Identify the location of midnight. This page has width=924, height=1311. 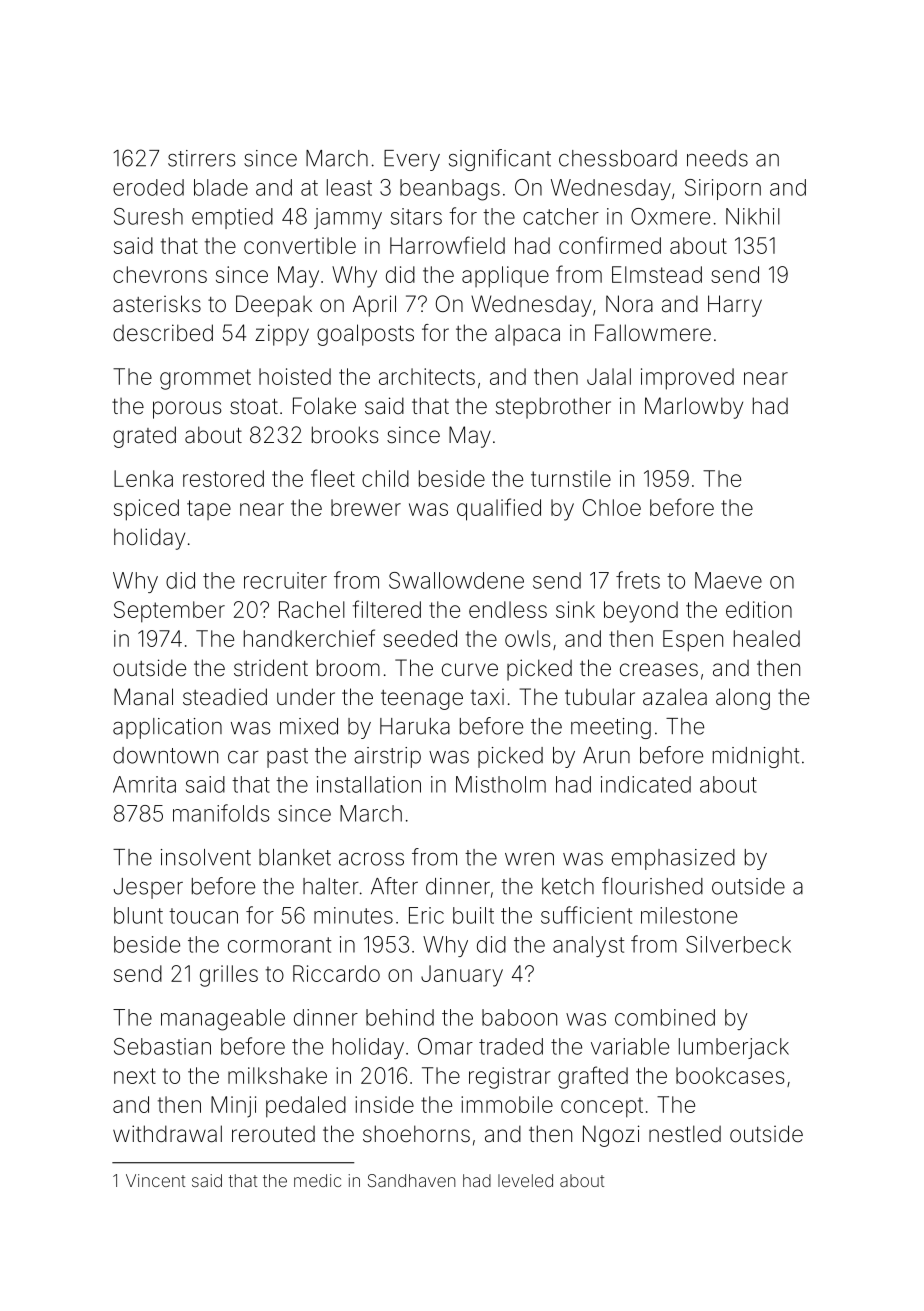
(756, 757).
